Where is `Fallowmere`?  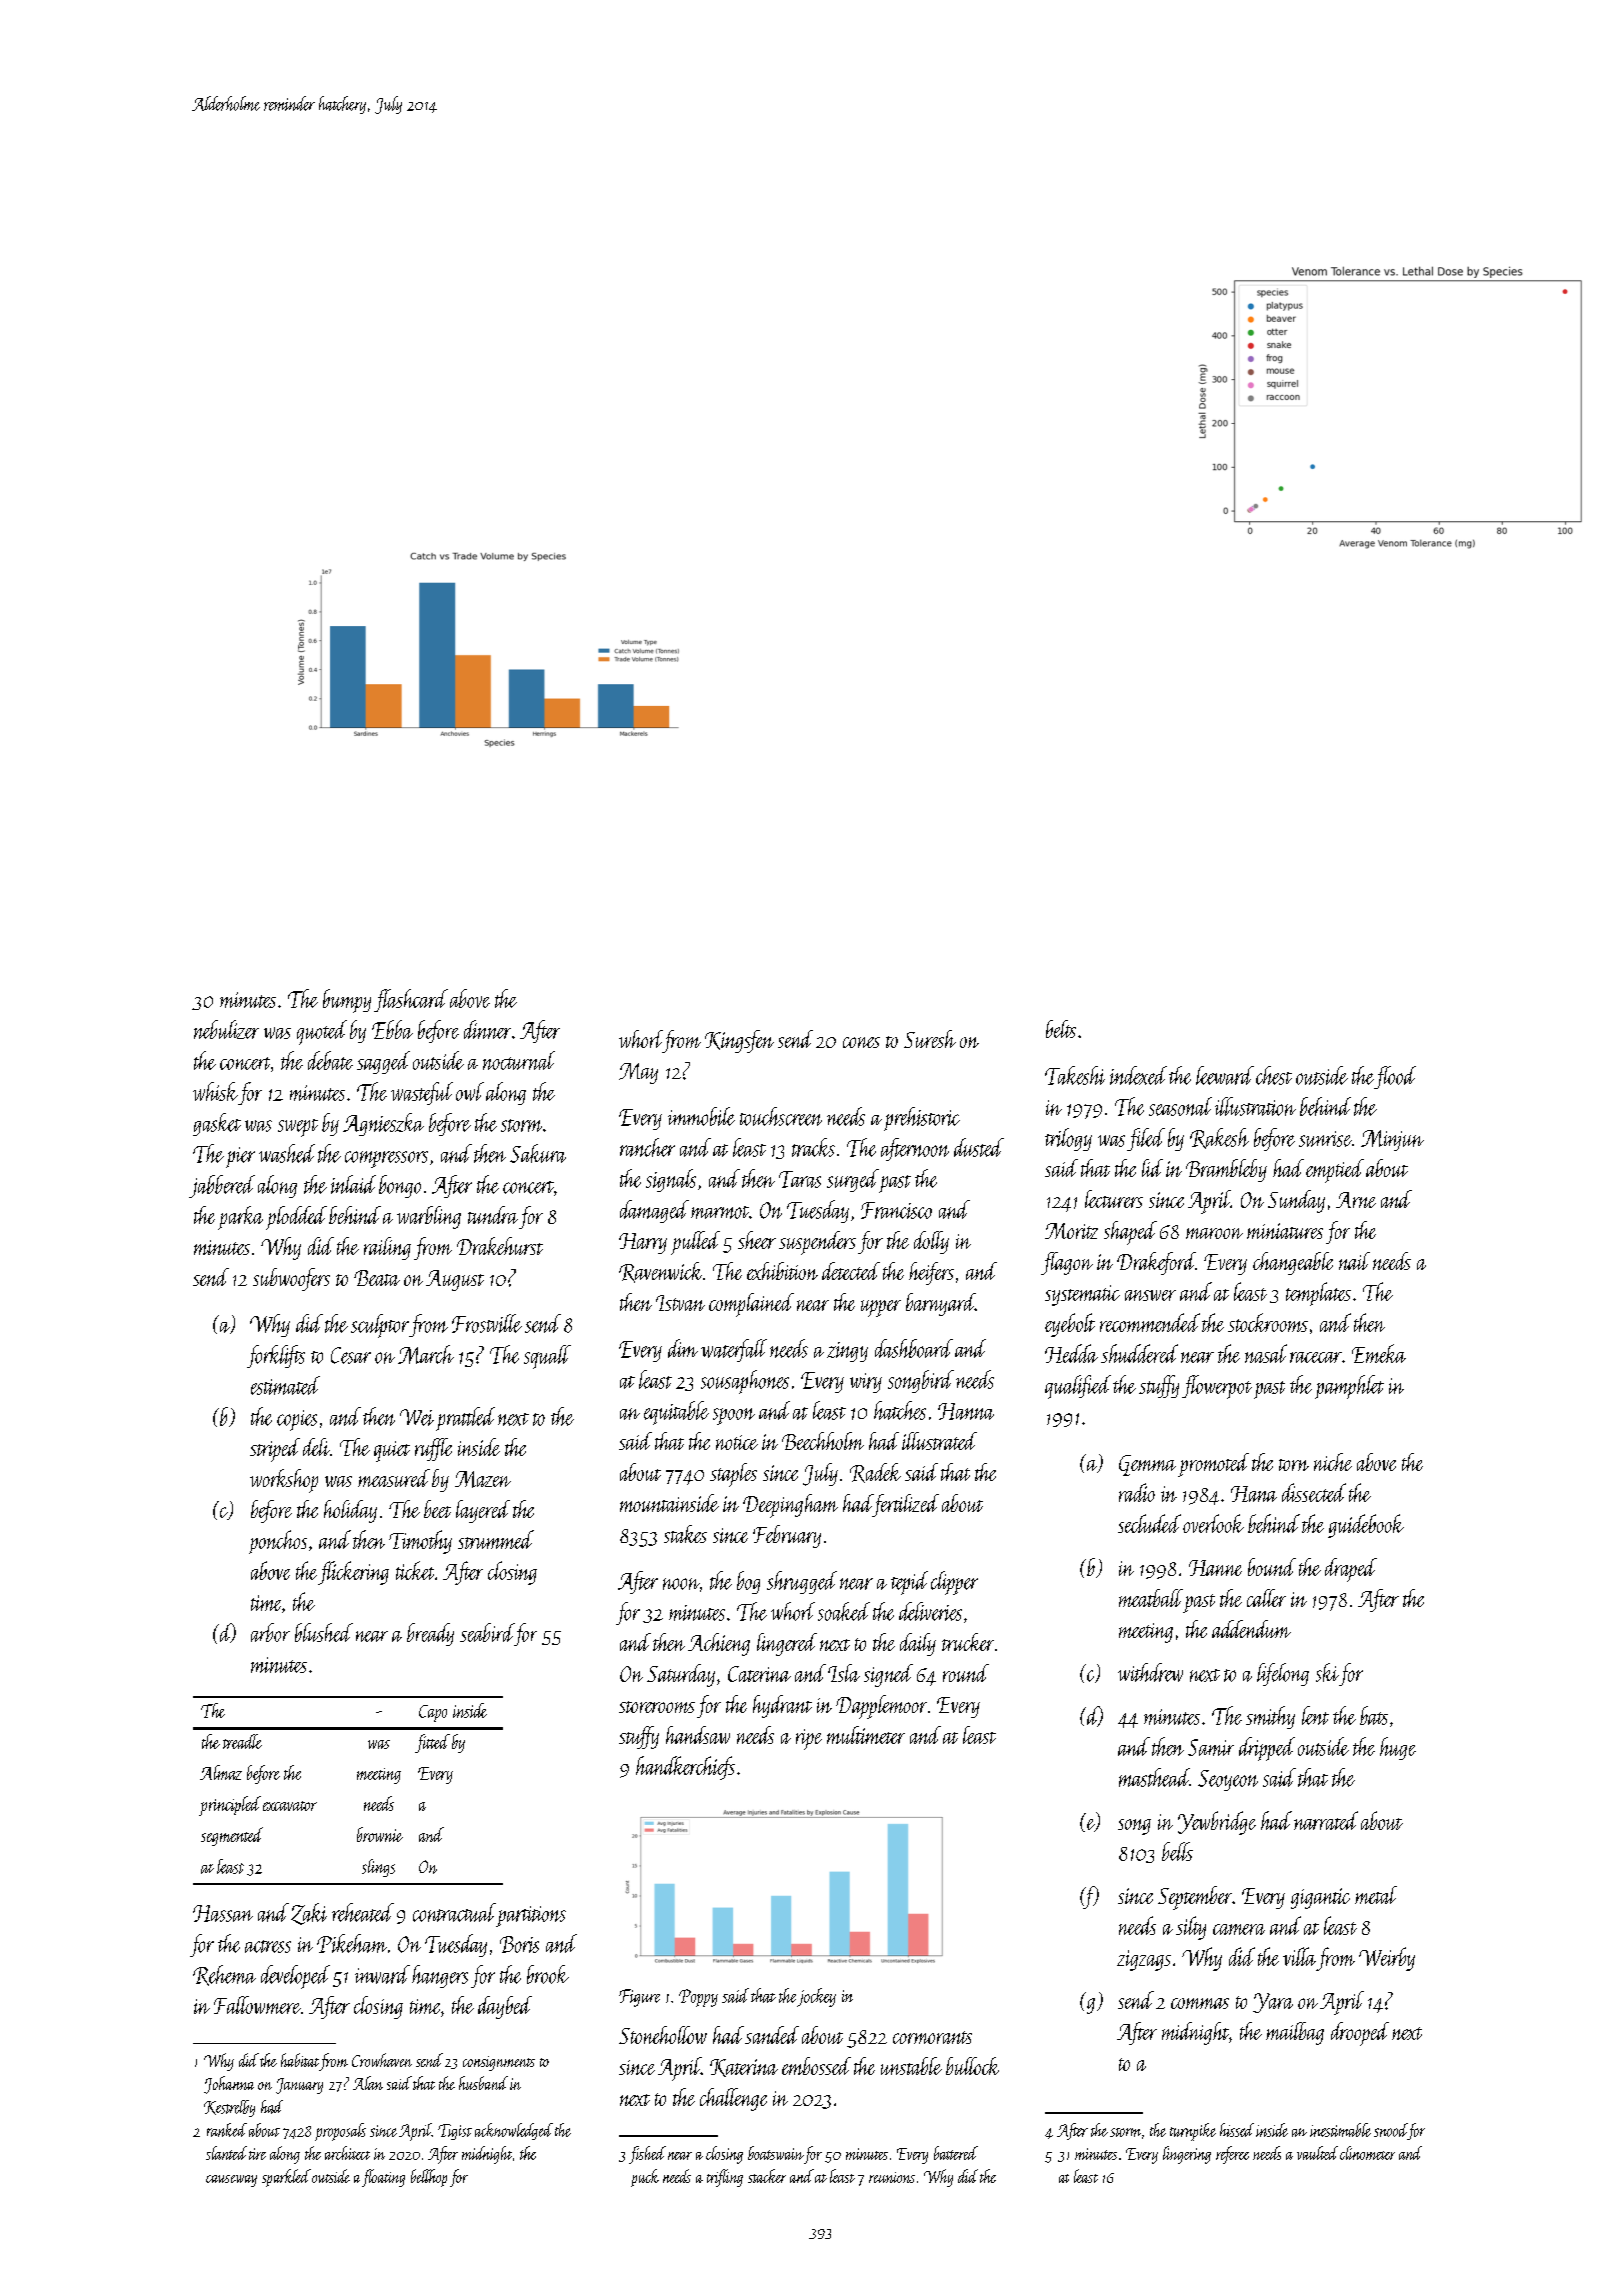 Fallowmere is located at coordinates (257, 2005).
